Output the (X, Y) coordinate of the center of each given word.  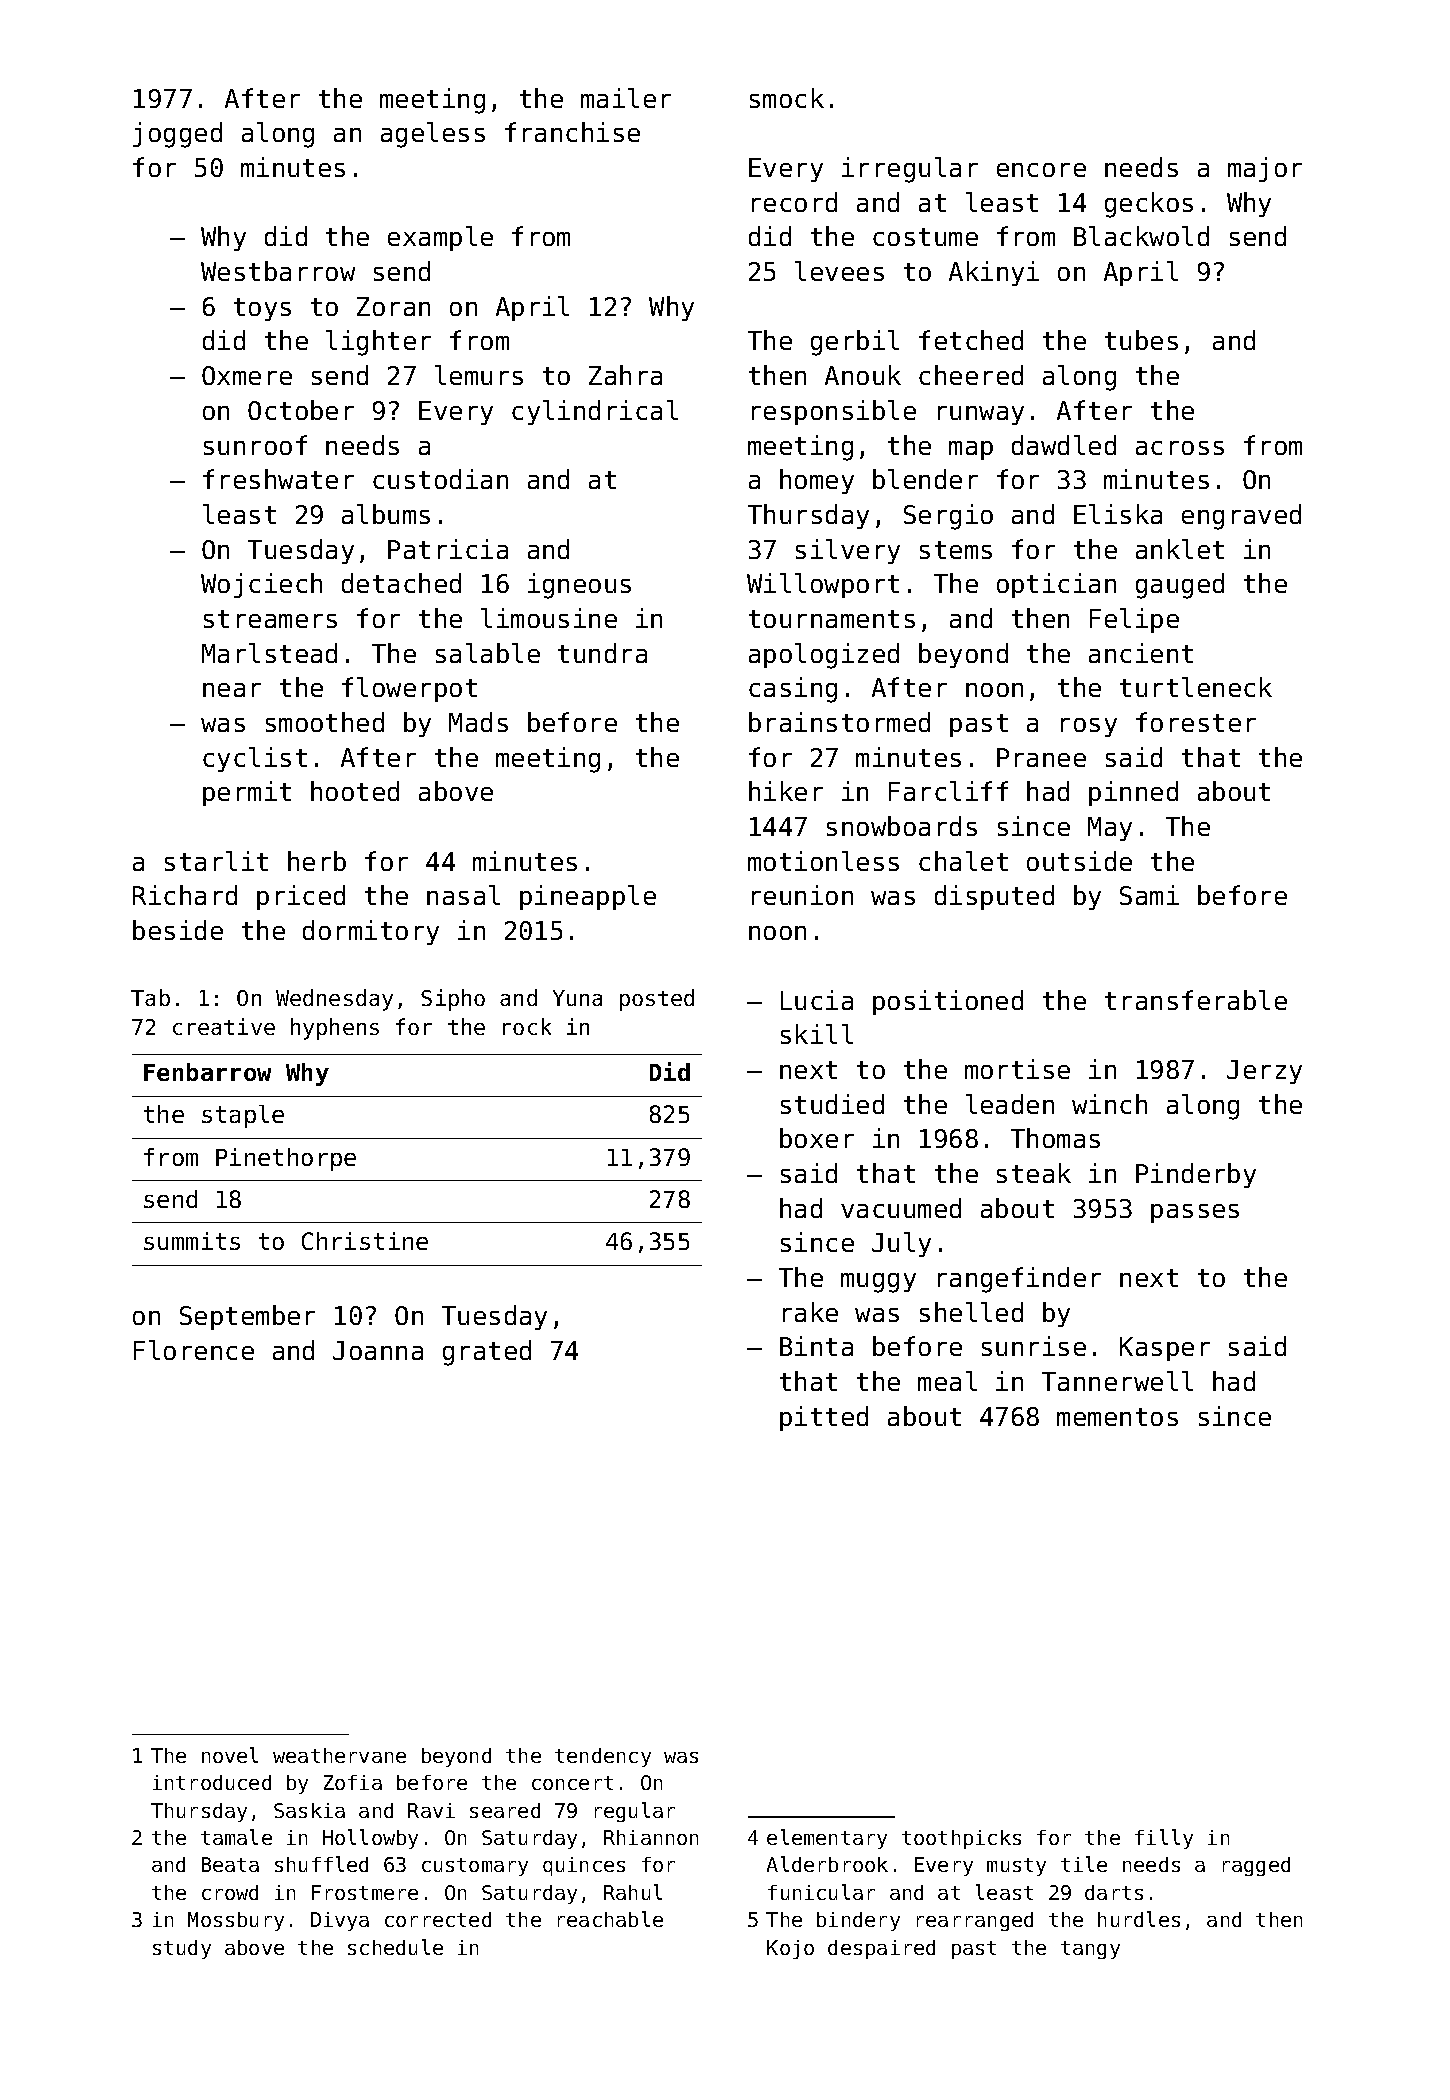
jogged (177, 135)
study (182, 1949)
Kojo (790, 1949)
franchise (572, 132)
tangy (1090, 1950)
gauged (1180, 586)
